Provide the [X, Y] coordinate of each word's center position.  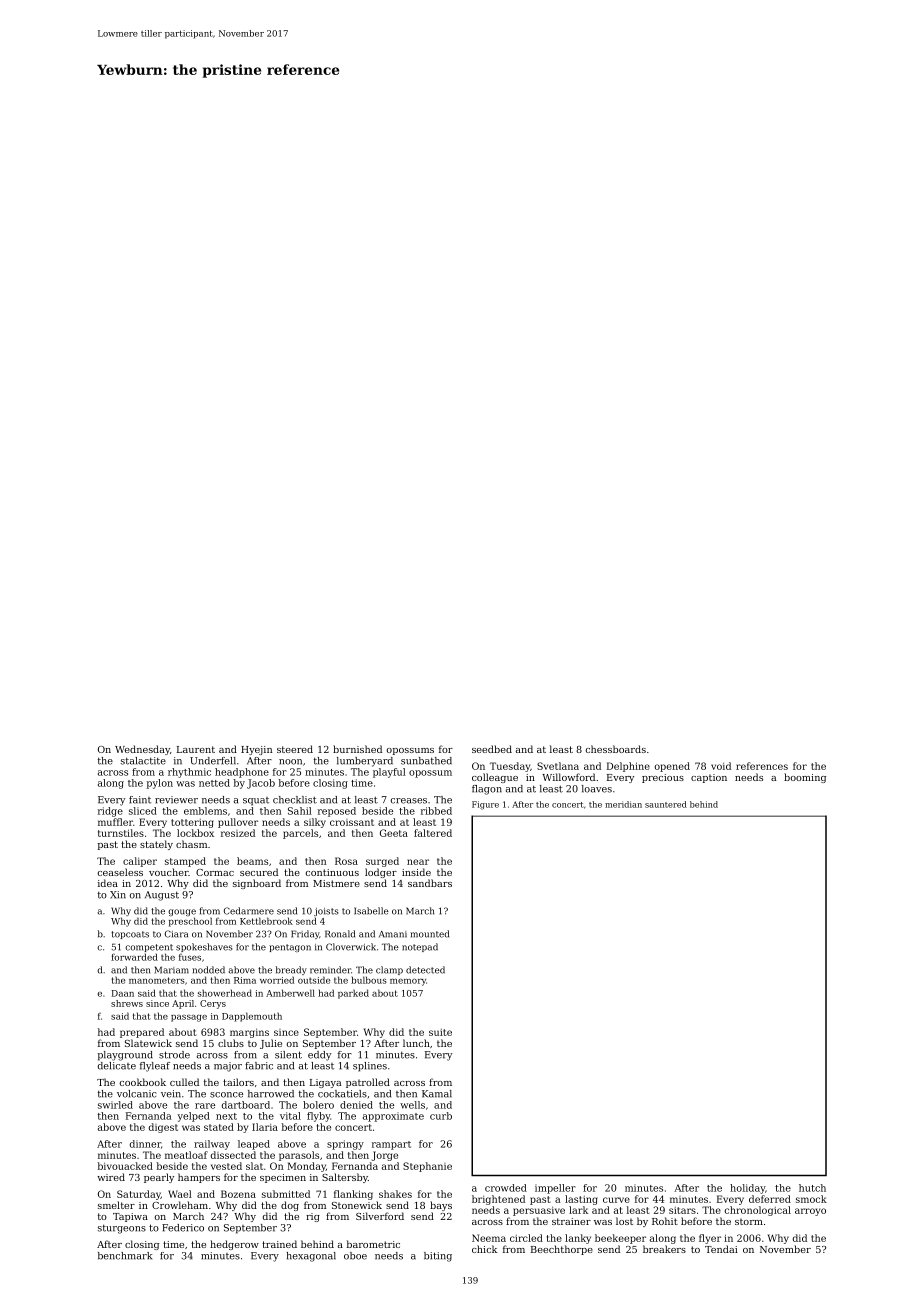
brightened [498, 1200]
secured [259, 872]
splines [370, 1067]
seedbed [492, 749]
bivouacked [125, 1166]
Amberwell [290, 993]
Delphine [628, 767]
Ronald [340, 934]
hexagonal [311, 1257]
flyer [710, 1239]
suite [440, 1032]
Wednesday [142, 750]
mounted [429, 934]
